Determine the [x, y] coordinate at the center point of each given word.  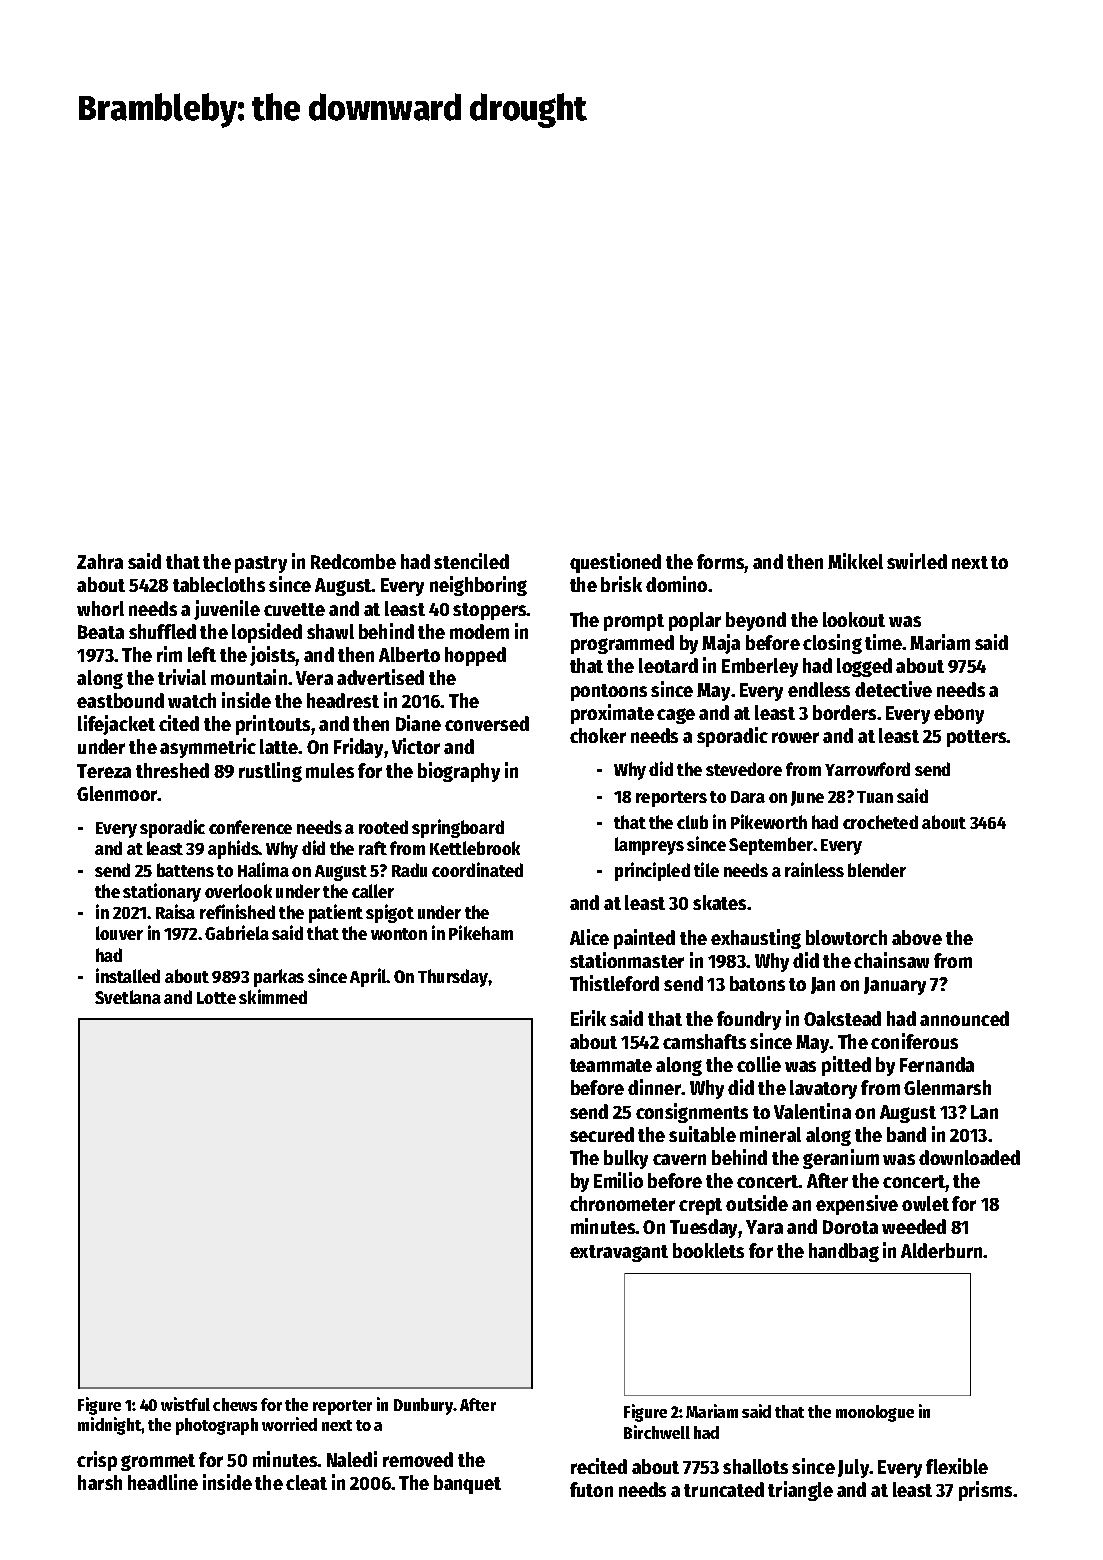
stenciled [471, 561]
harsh [100, 1482]
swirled [917, 561]
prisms [985, 1491]
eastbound [120, 700]
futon [591, 1489]
